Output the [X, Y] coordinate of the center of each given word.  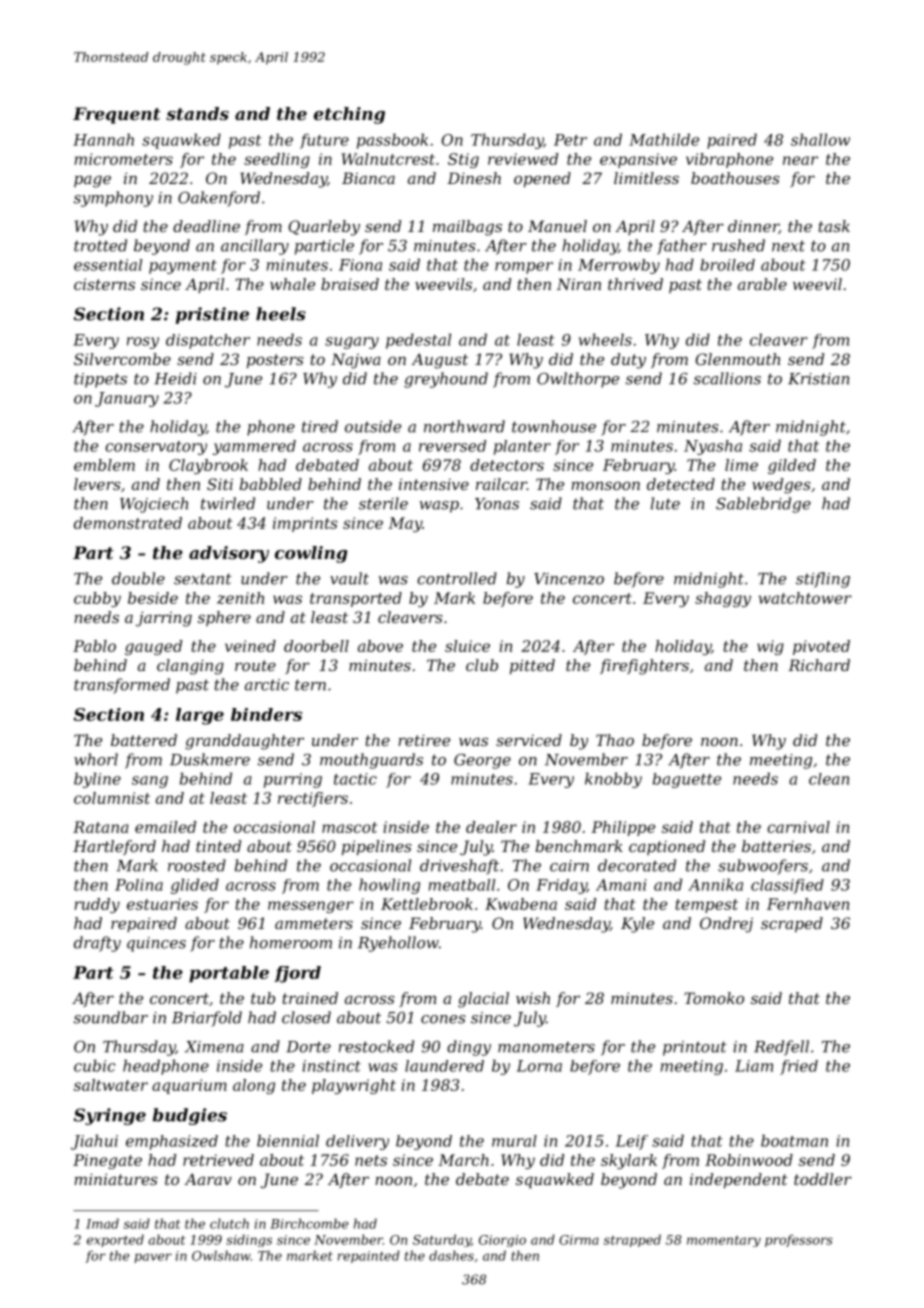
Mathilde [664, 139]
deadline [206, 226]
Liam [754, 1066]
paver [153, 1258]
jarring [164, 619]
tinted [218, 846]
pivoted [821, 647]
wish [533, 998]
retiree [424, 740]
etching [349, 115]
